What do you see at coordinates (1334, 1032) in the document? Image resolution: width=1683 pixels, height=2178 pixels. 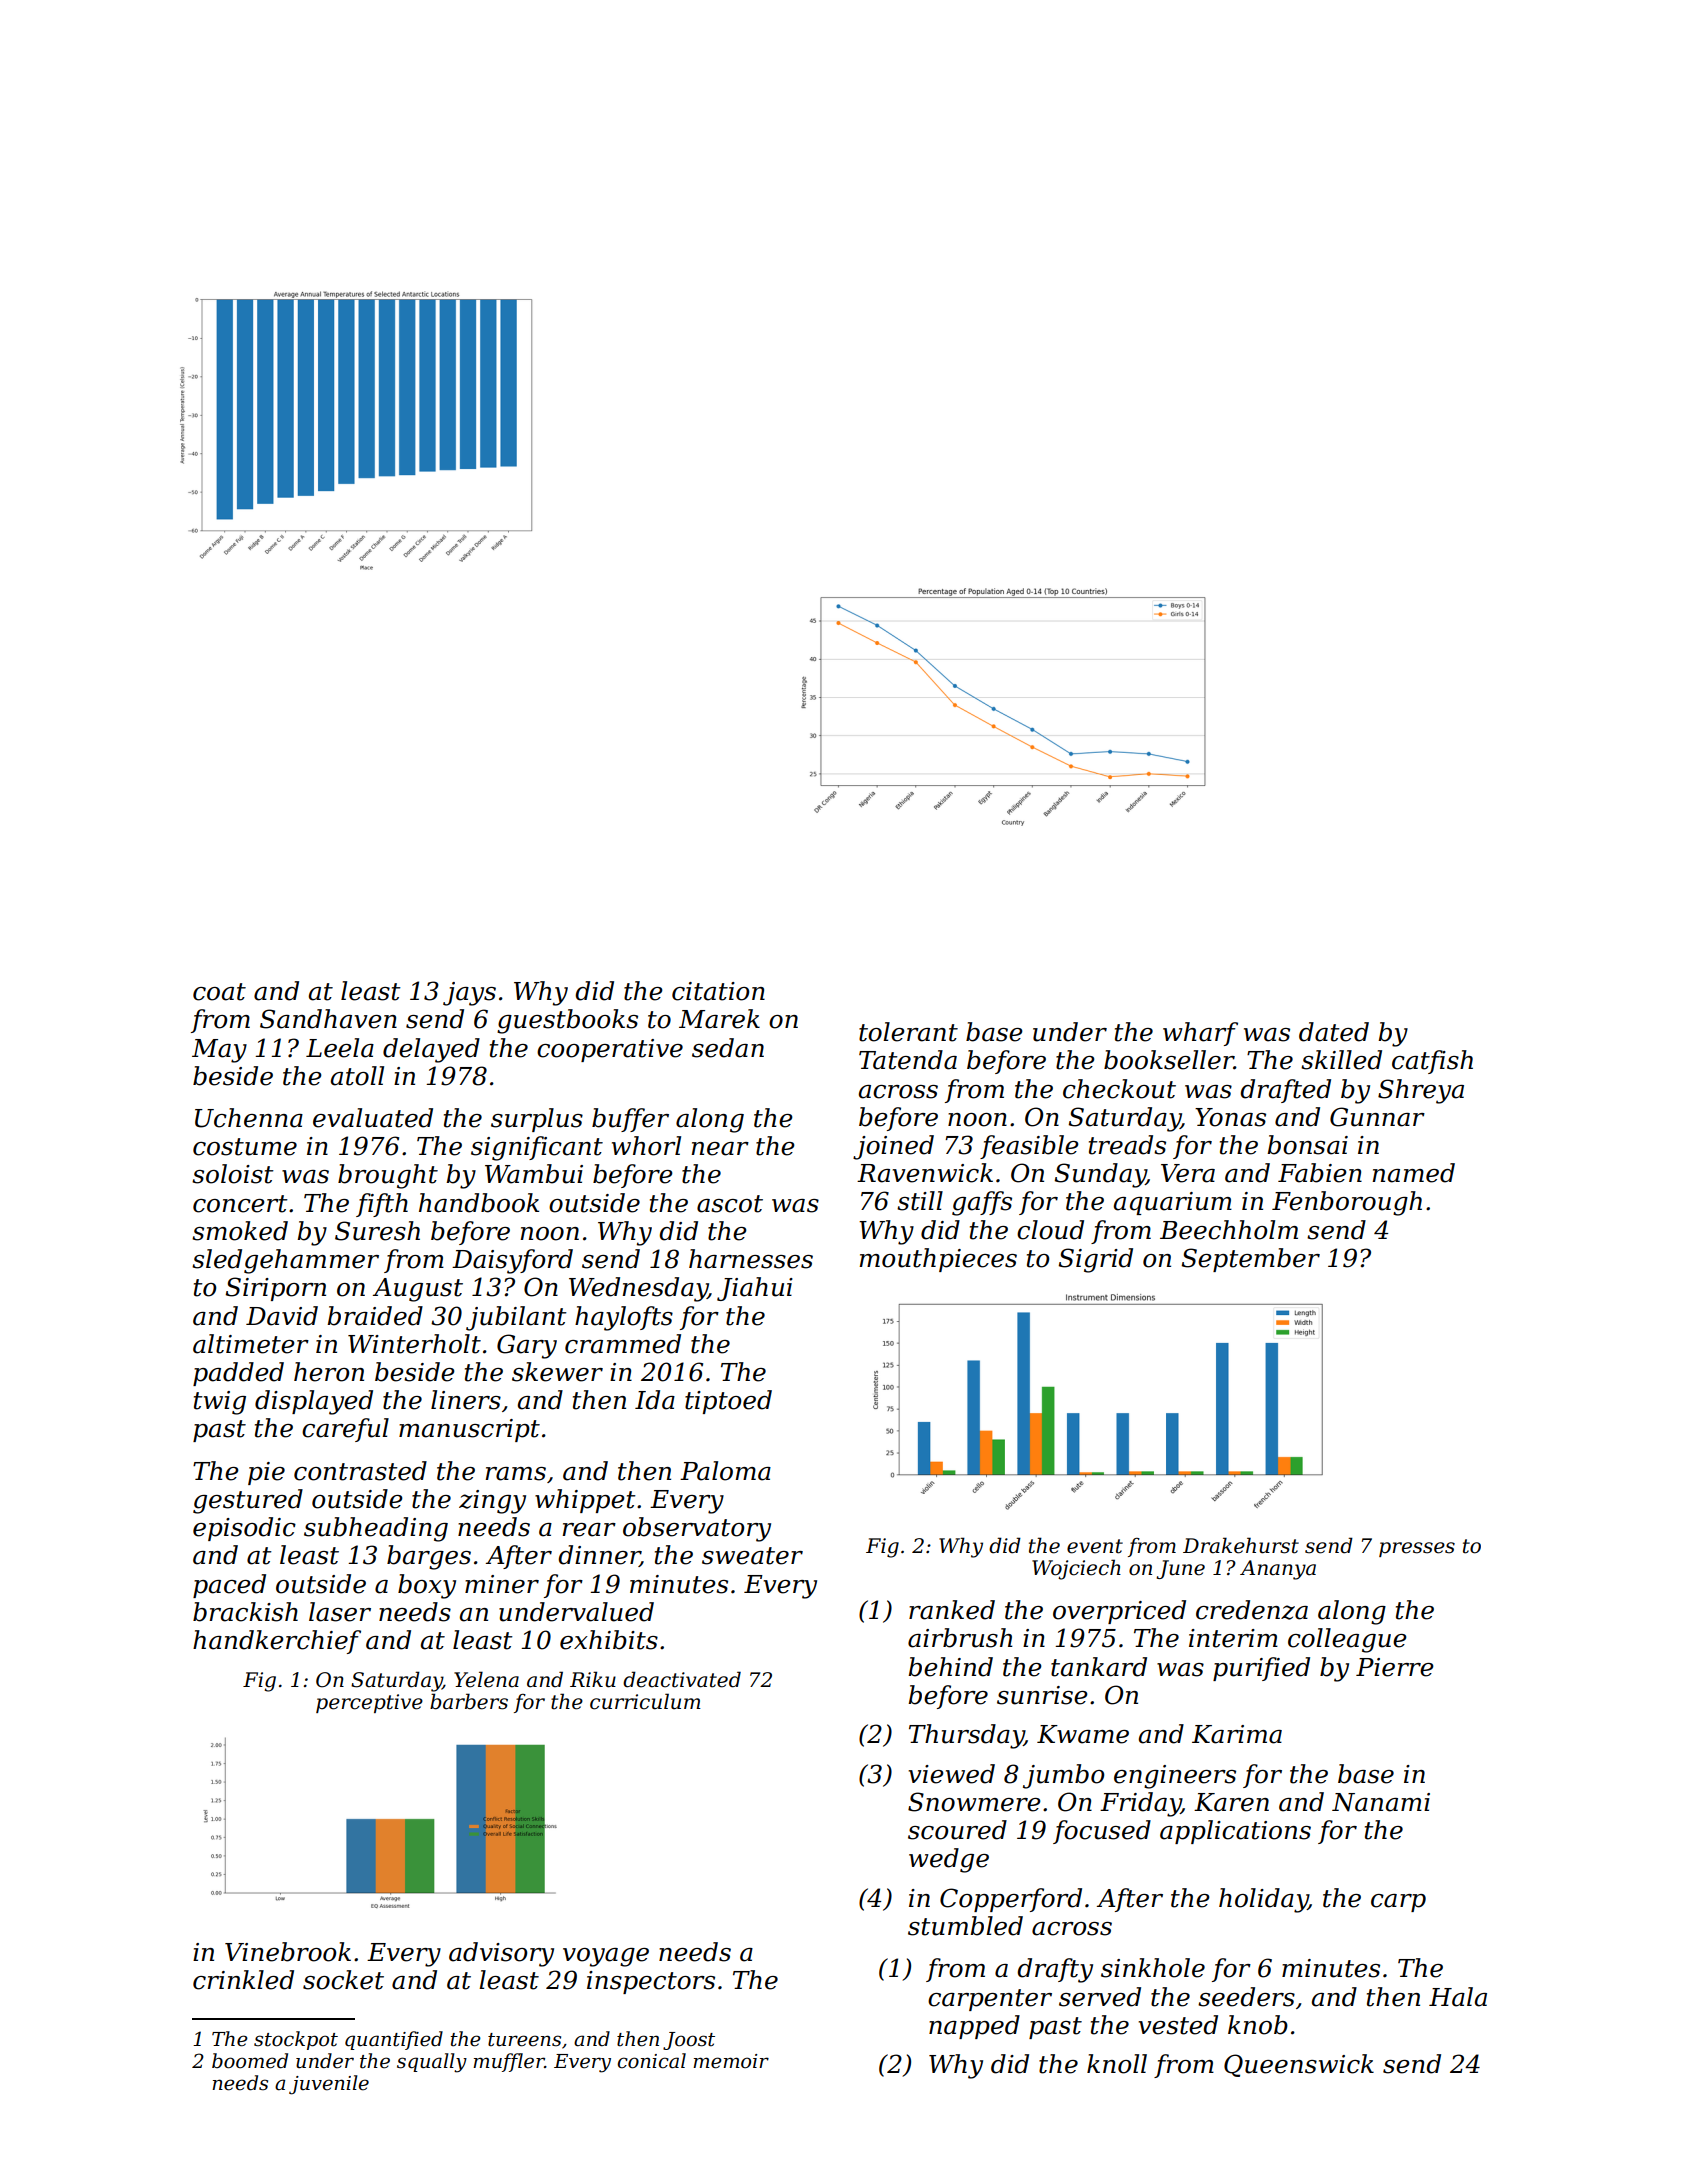 I see `dated` at bounding box center [1334, 1032].
